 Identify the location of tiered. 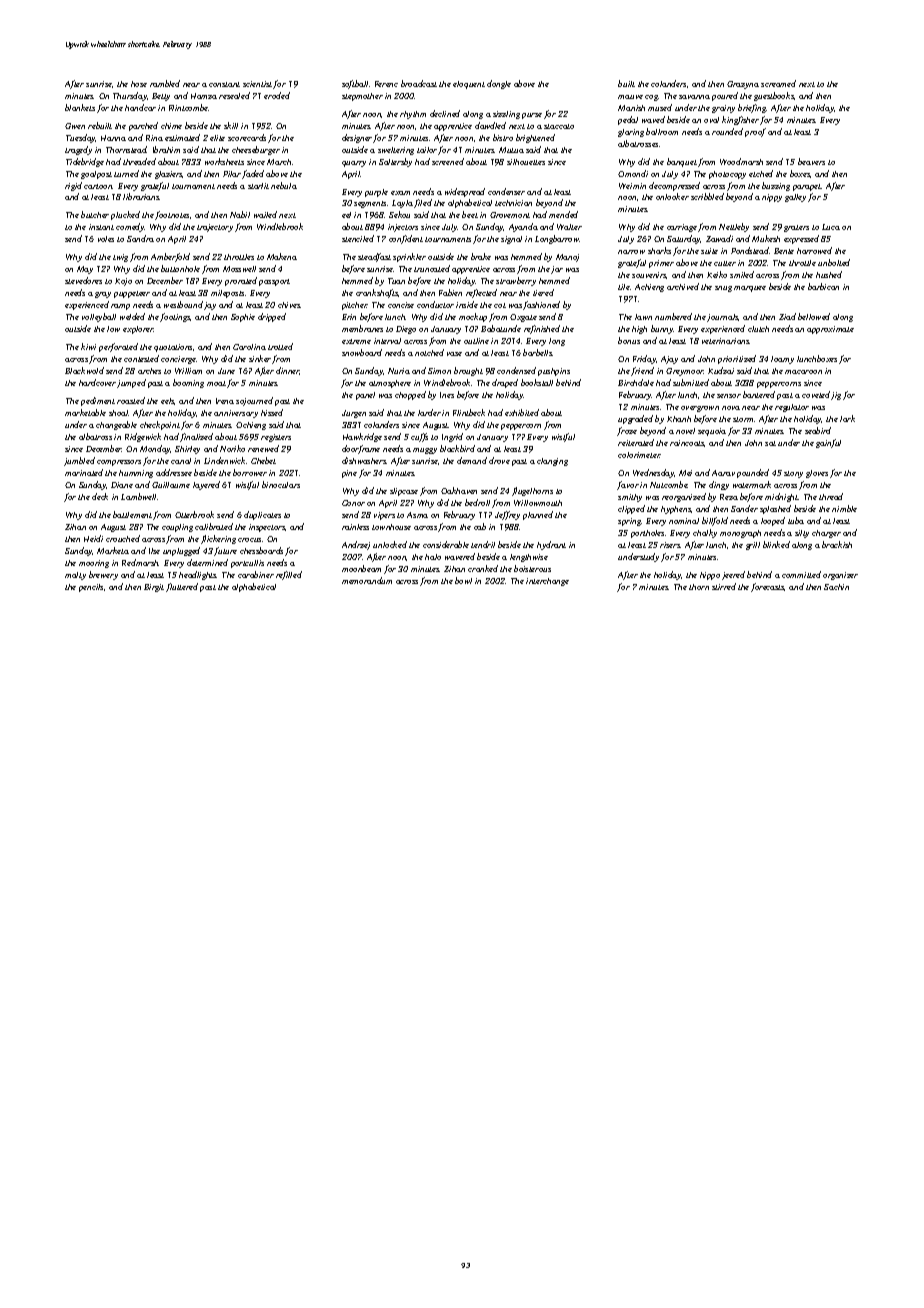
(543, 292).
